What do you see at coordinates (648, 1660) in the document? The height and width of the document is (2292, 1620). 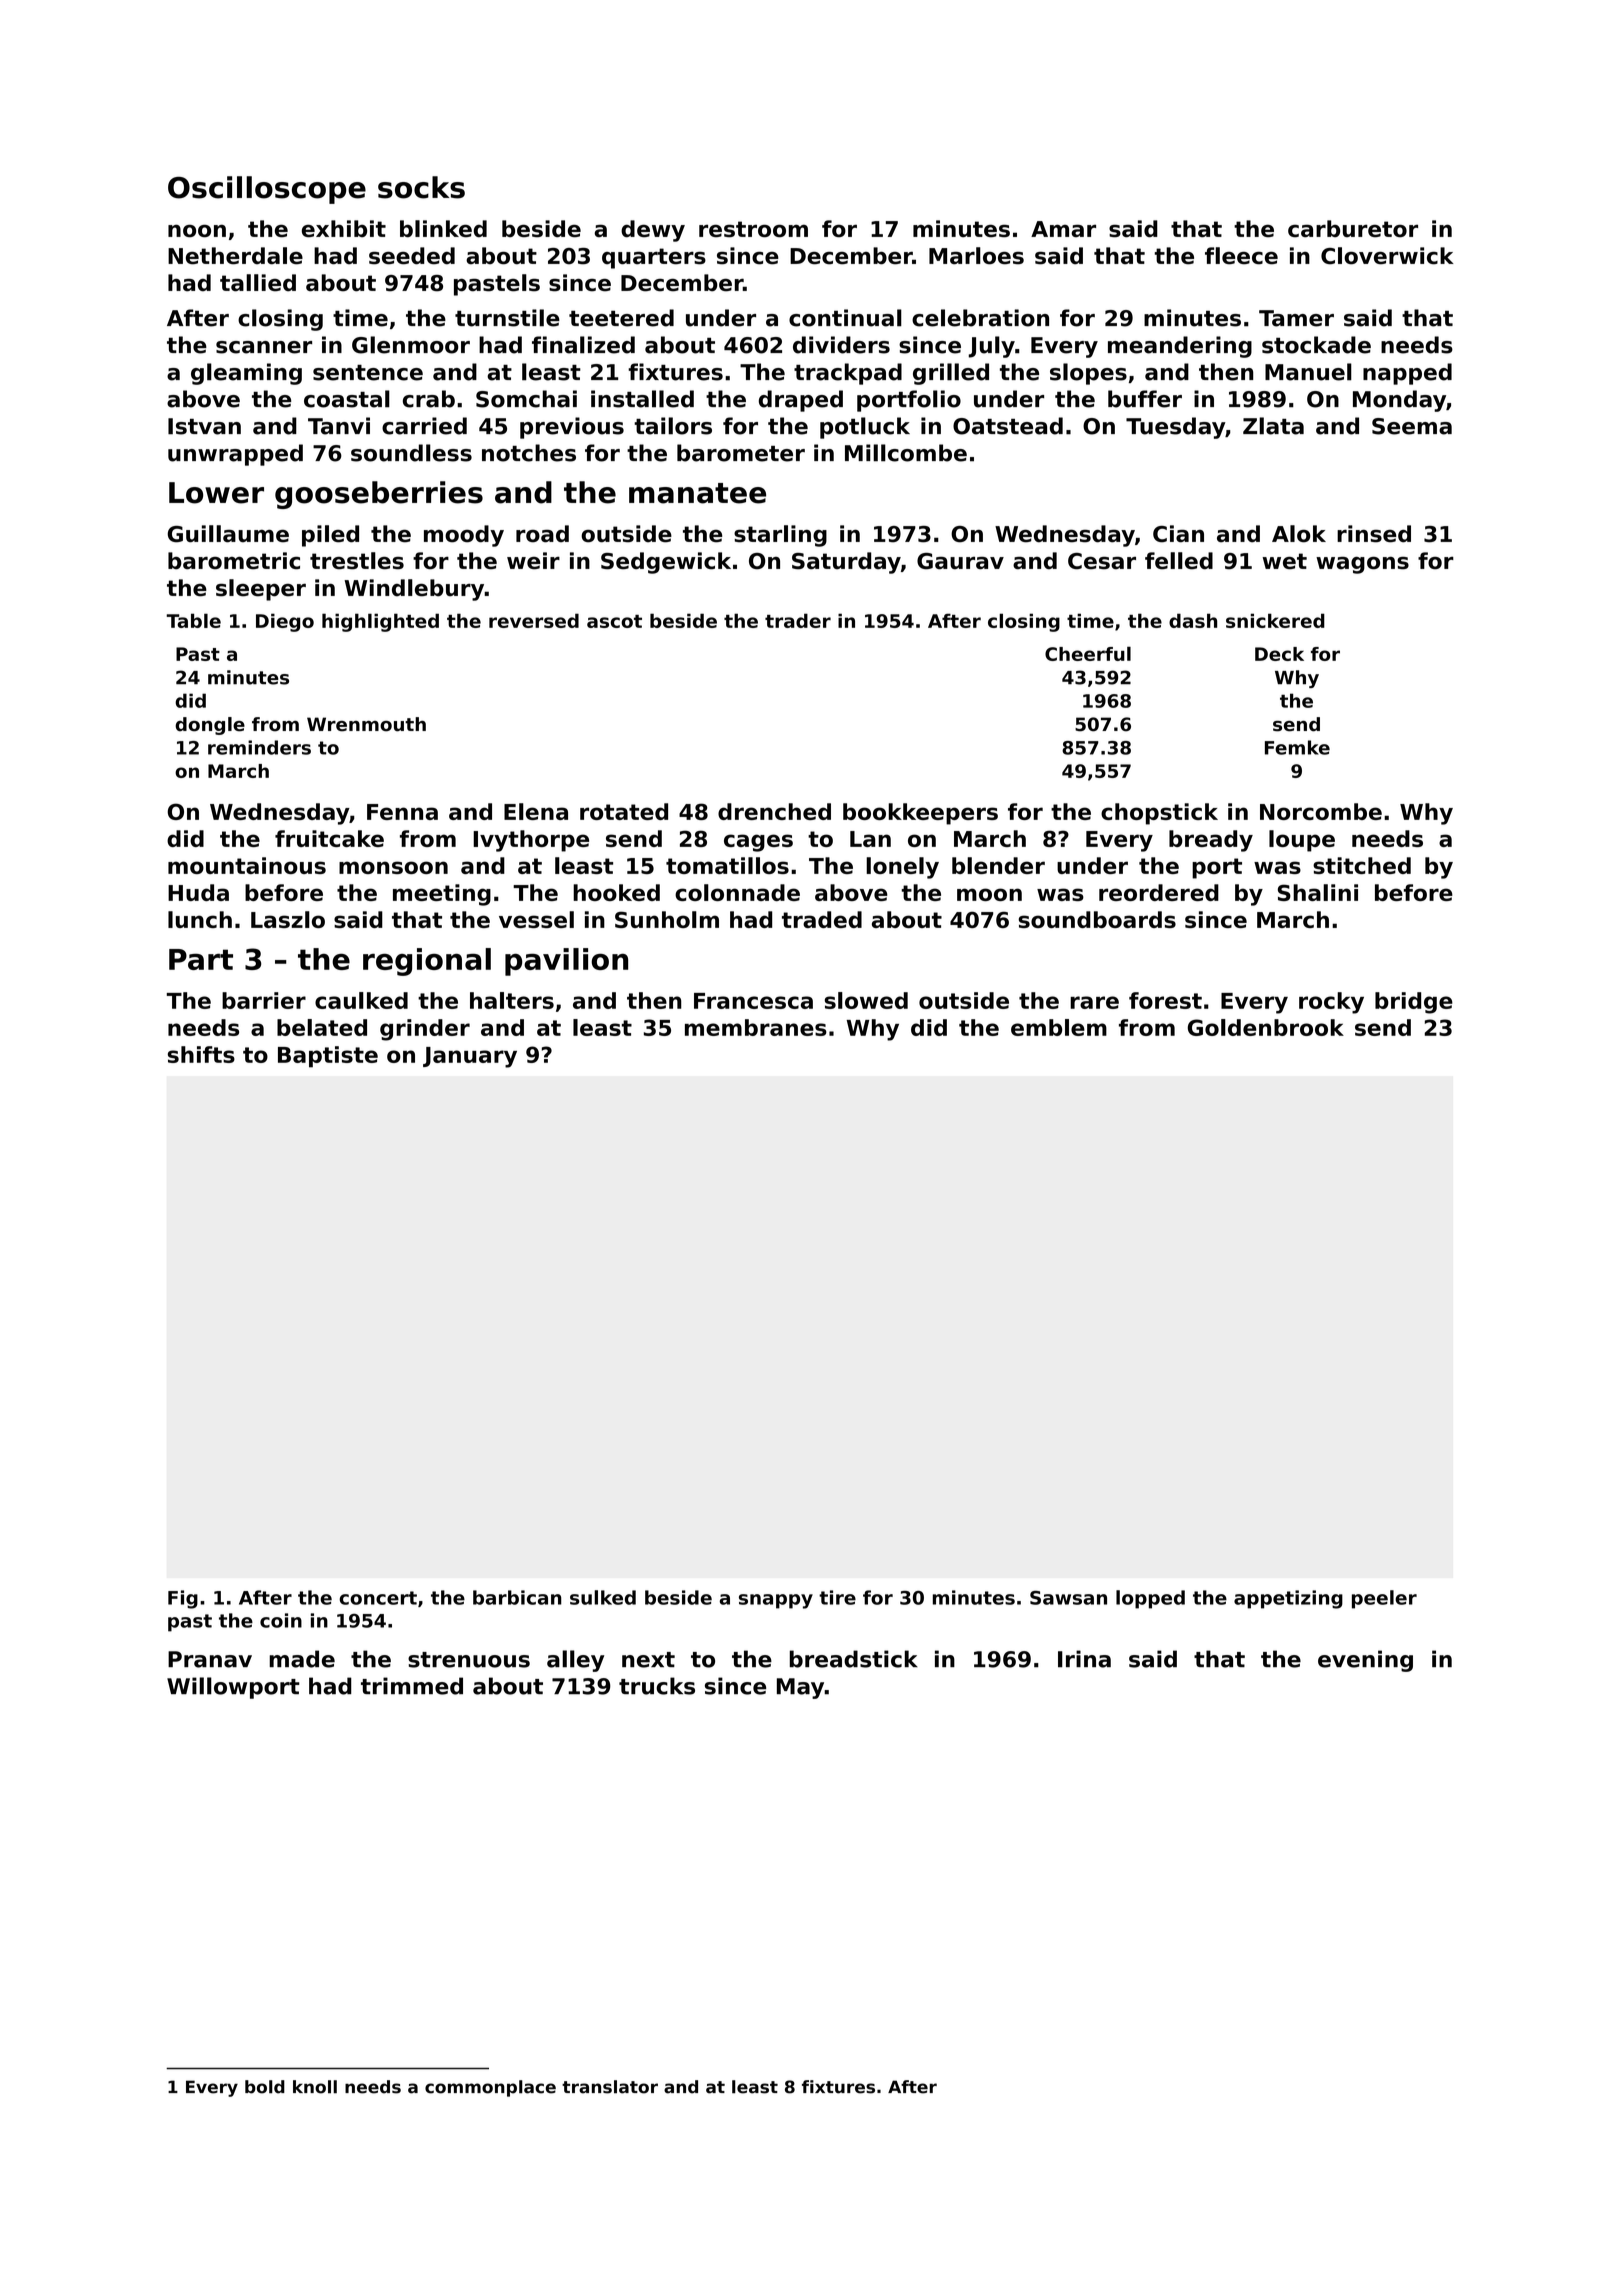 I see `next` at bounding box center [648, 1660].
